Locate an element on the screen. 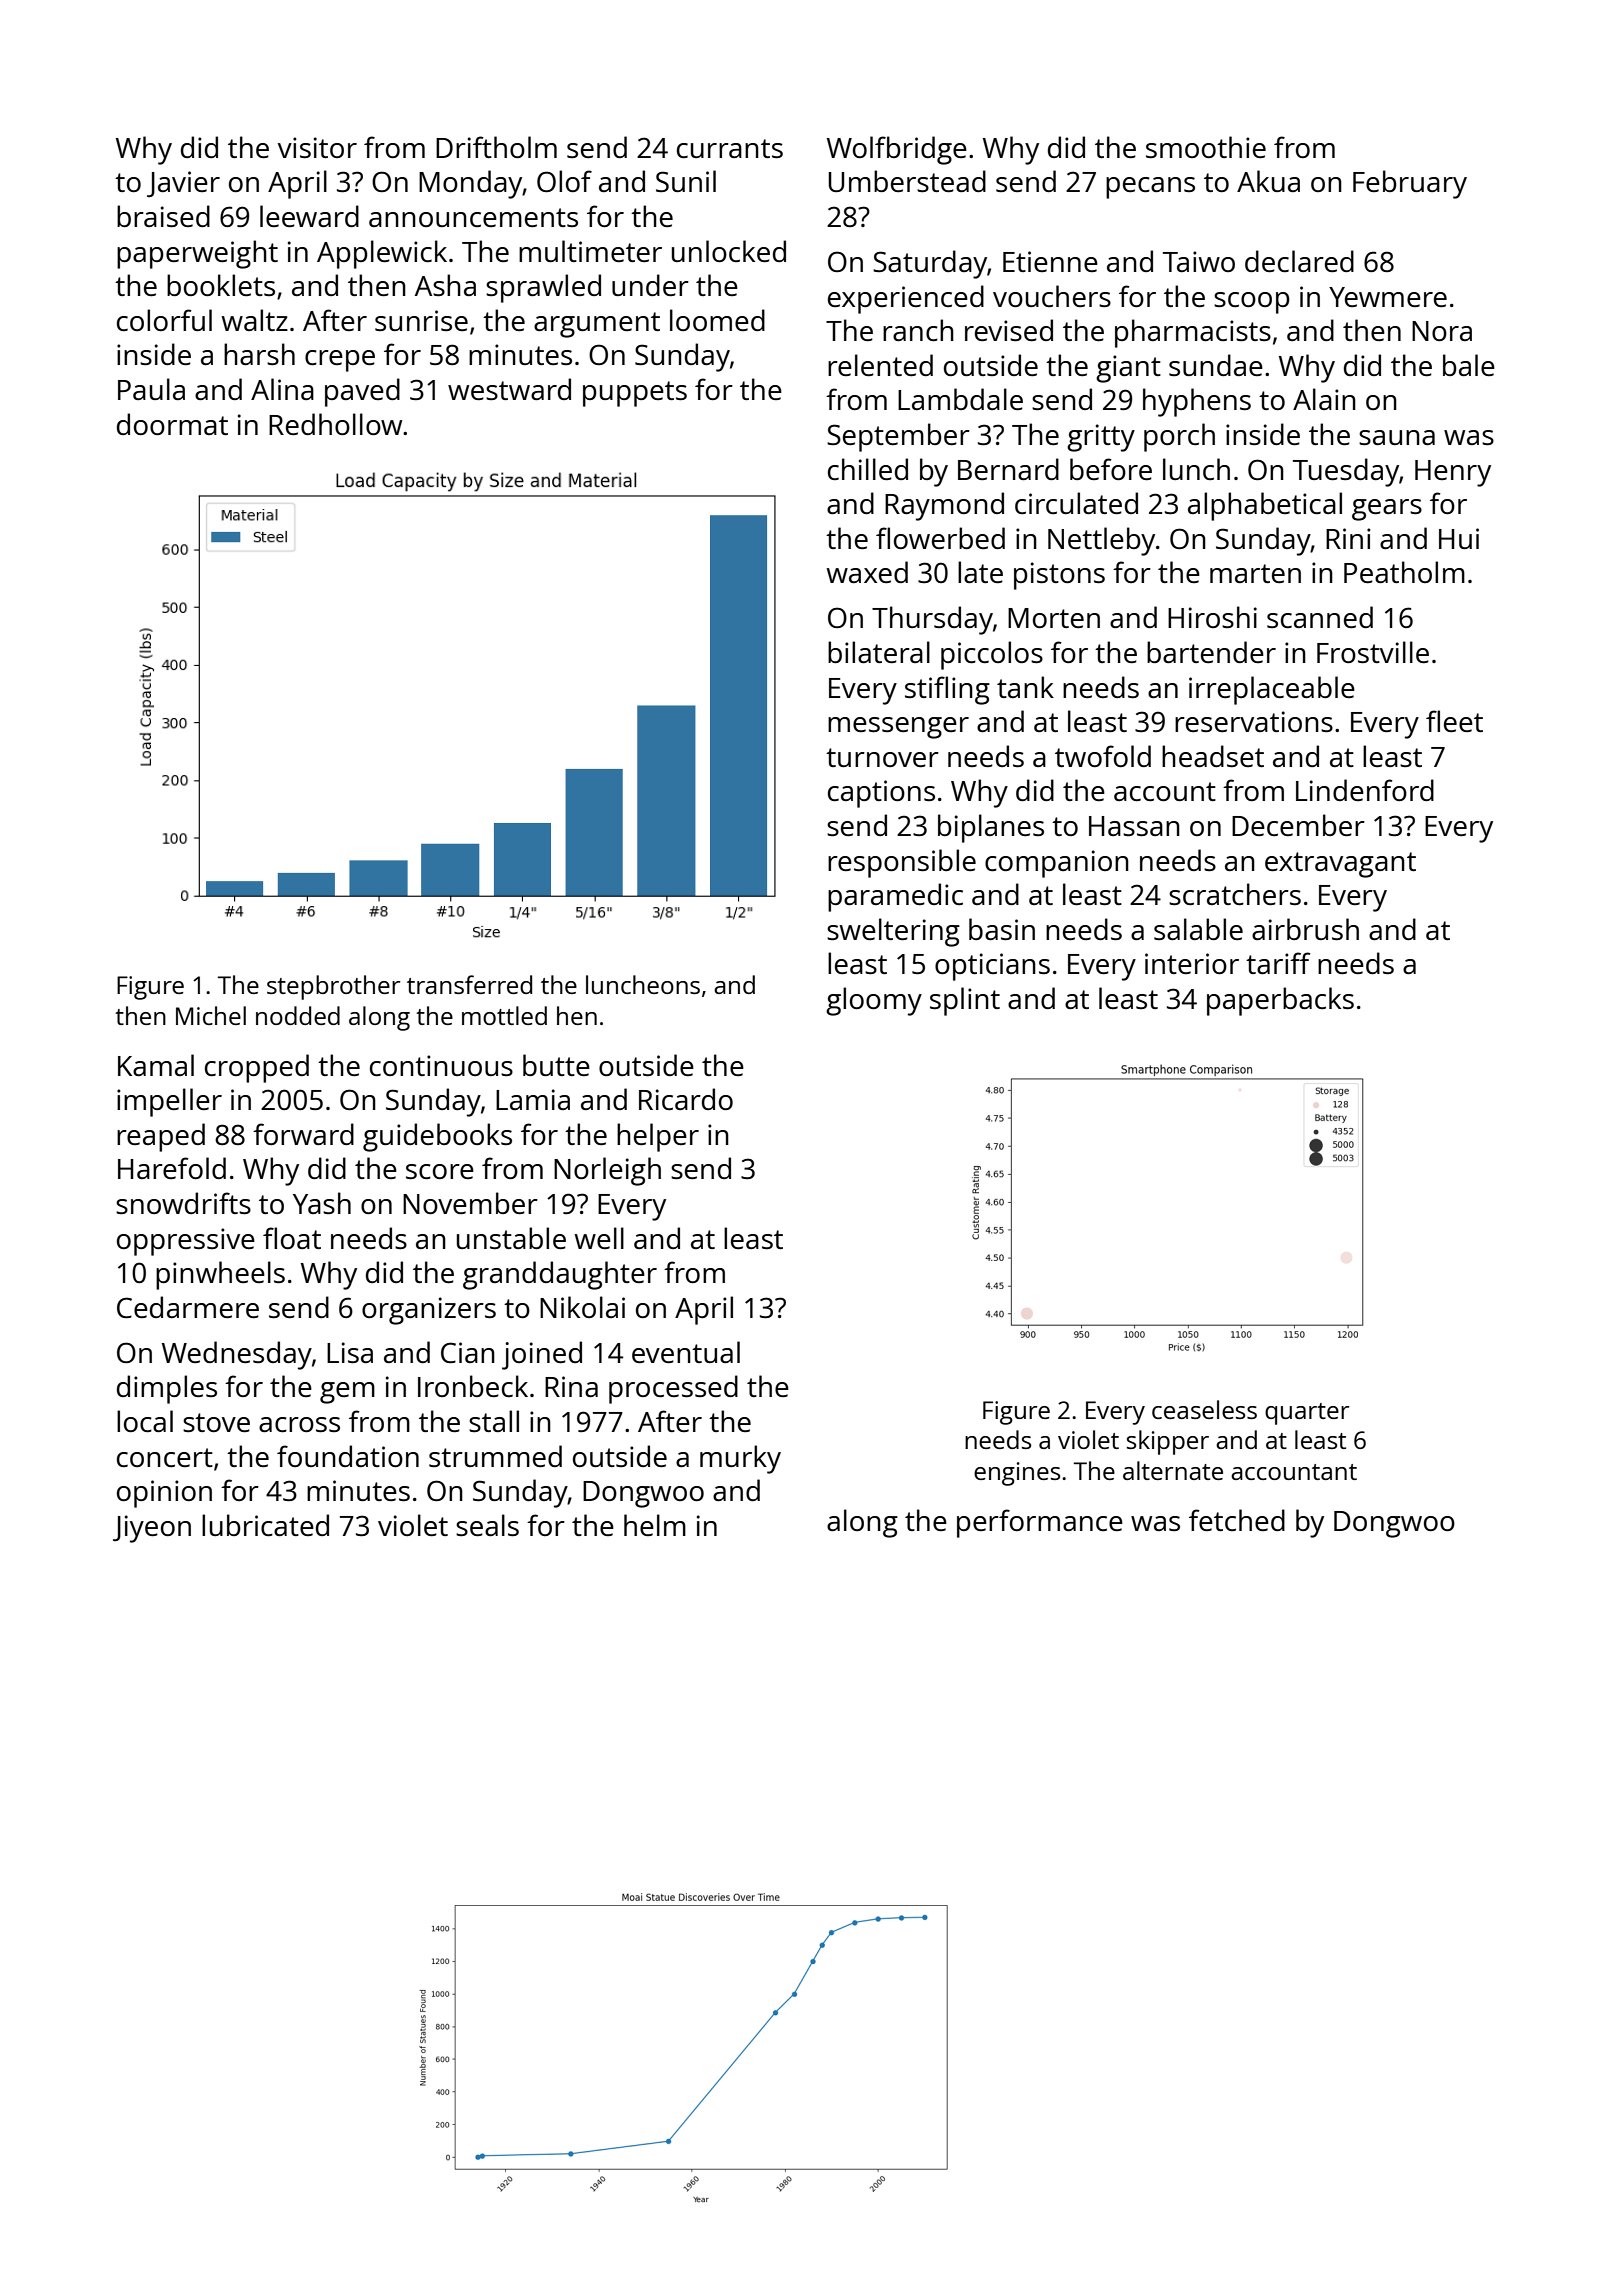 This screenshot has height=2292, width=1620. helm is located at coordinates (655, 1525).
